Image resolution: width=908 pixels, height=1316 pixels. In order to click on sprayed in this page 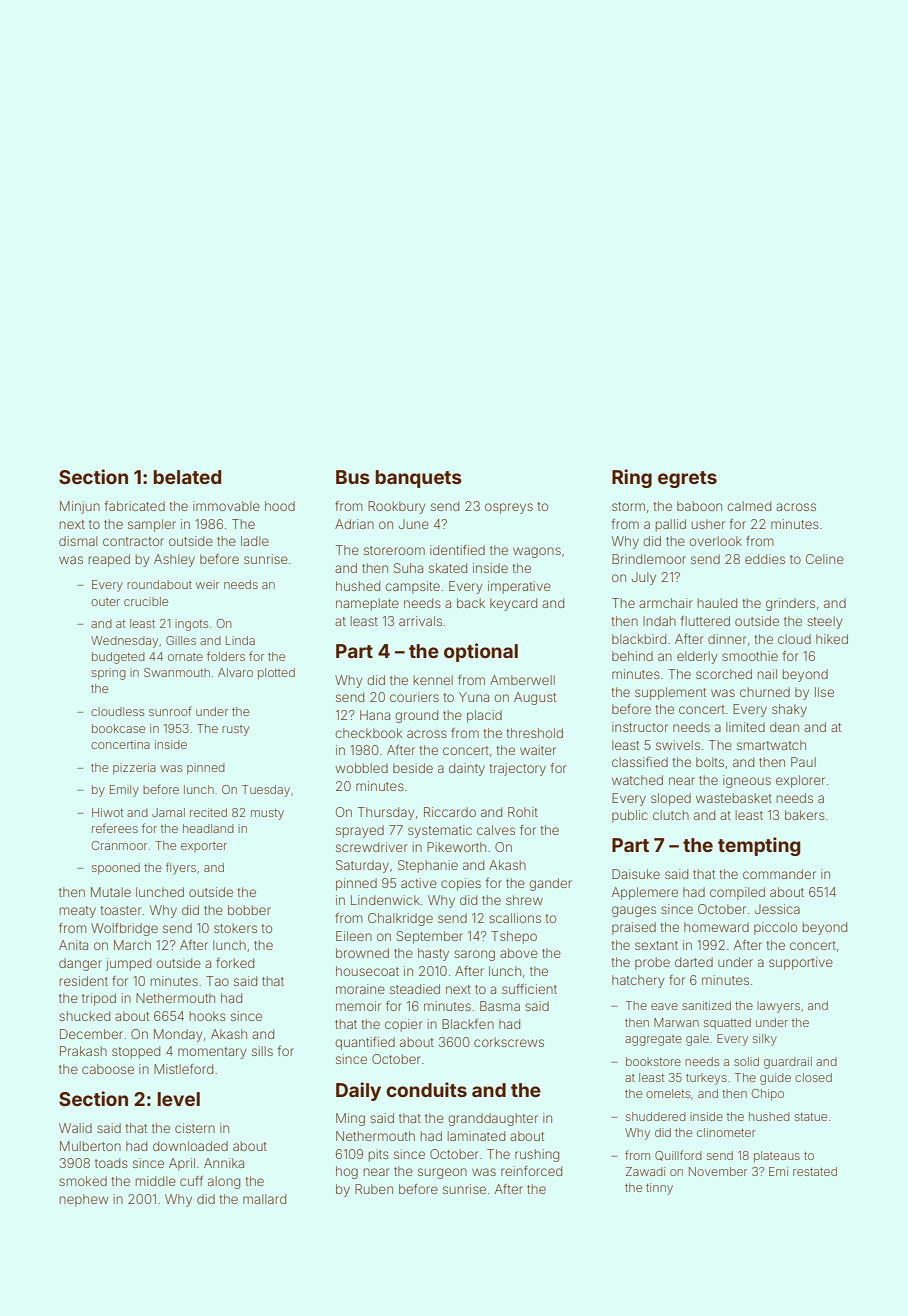, I will do `click(360, 831)`.
